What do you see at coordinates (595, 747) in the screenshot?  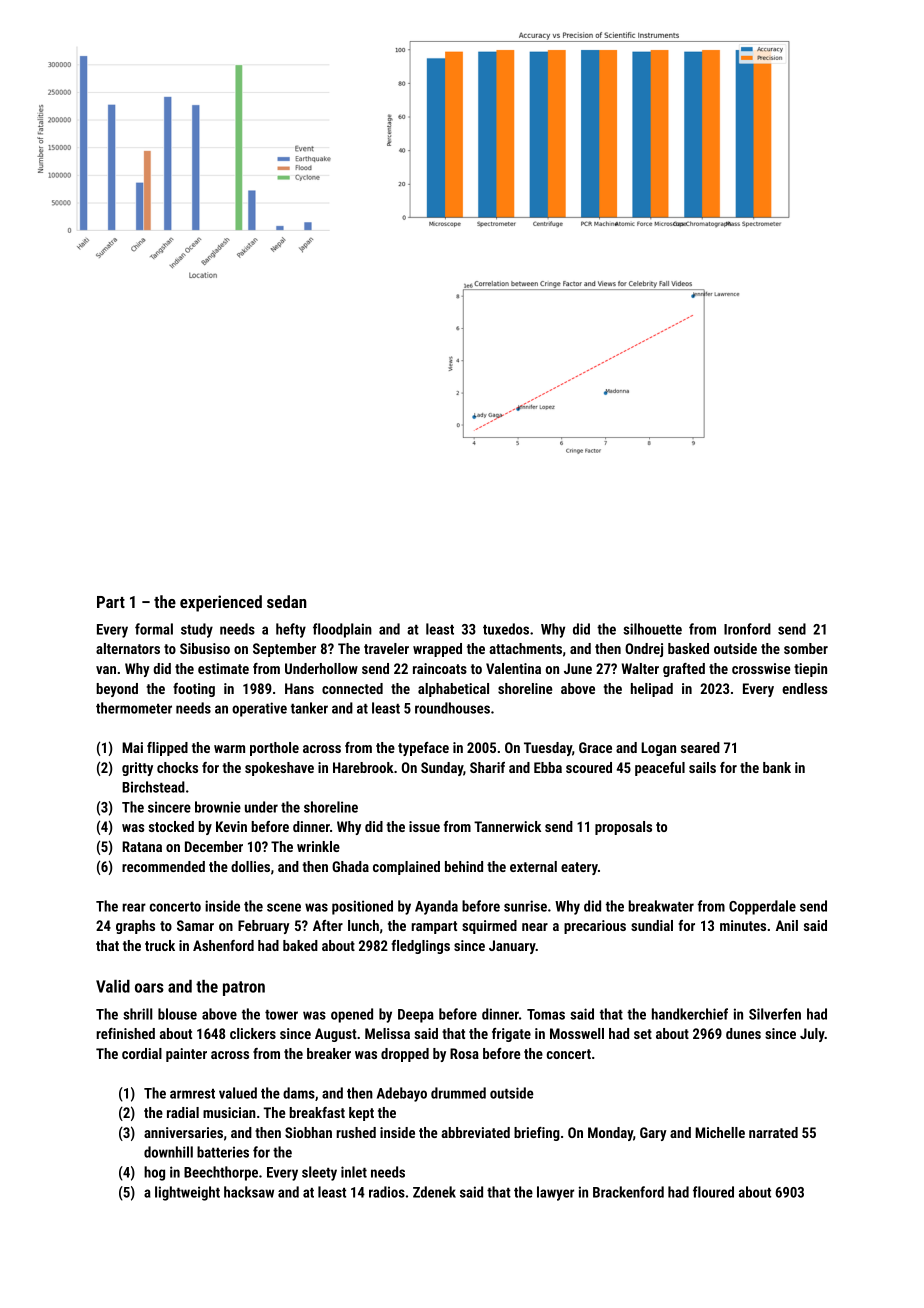 I see `Grace` at bounding box center [595, 747].
